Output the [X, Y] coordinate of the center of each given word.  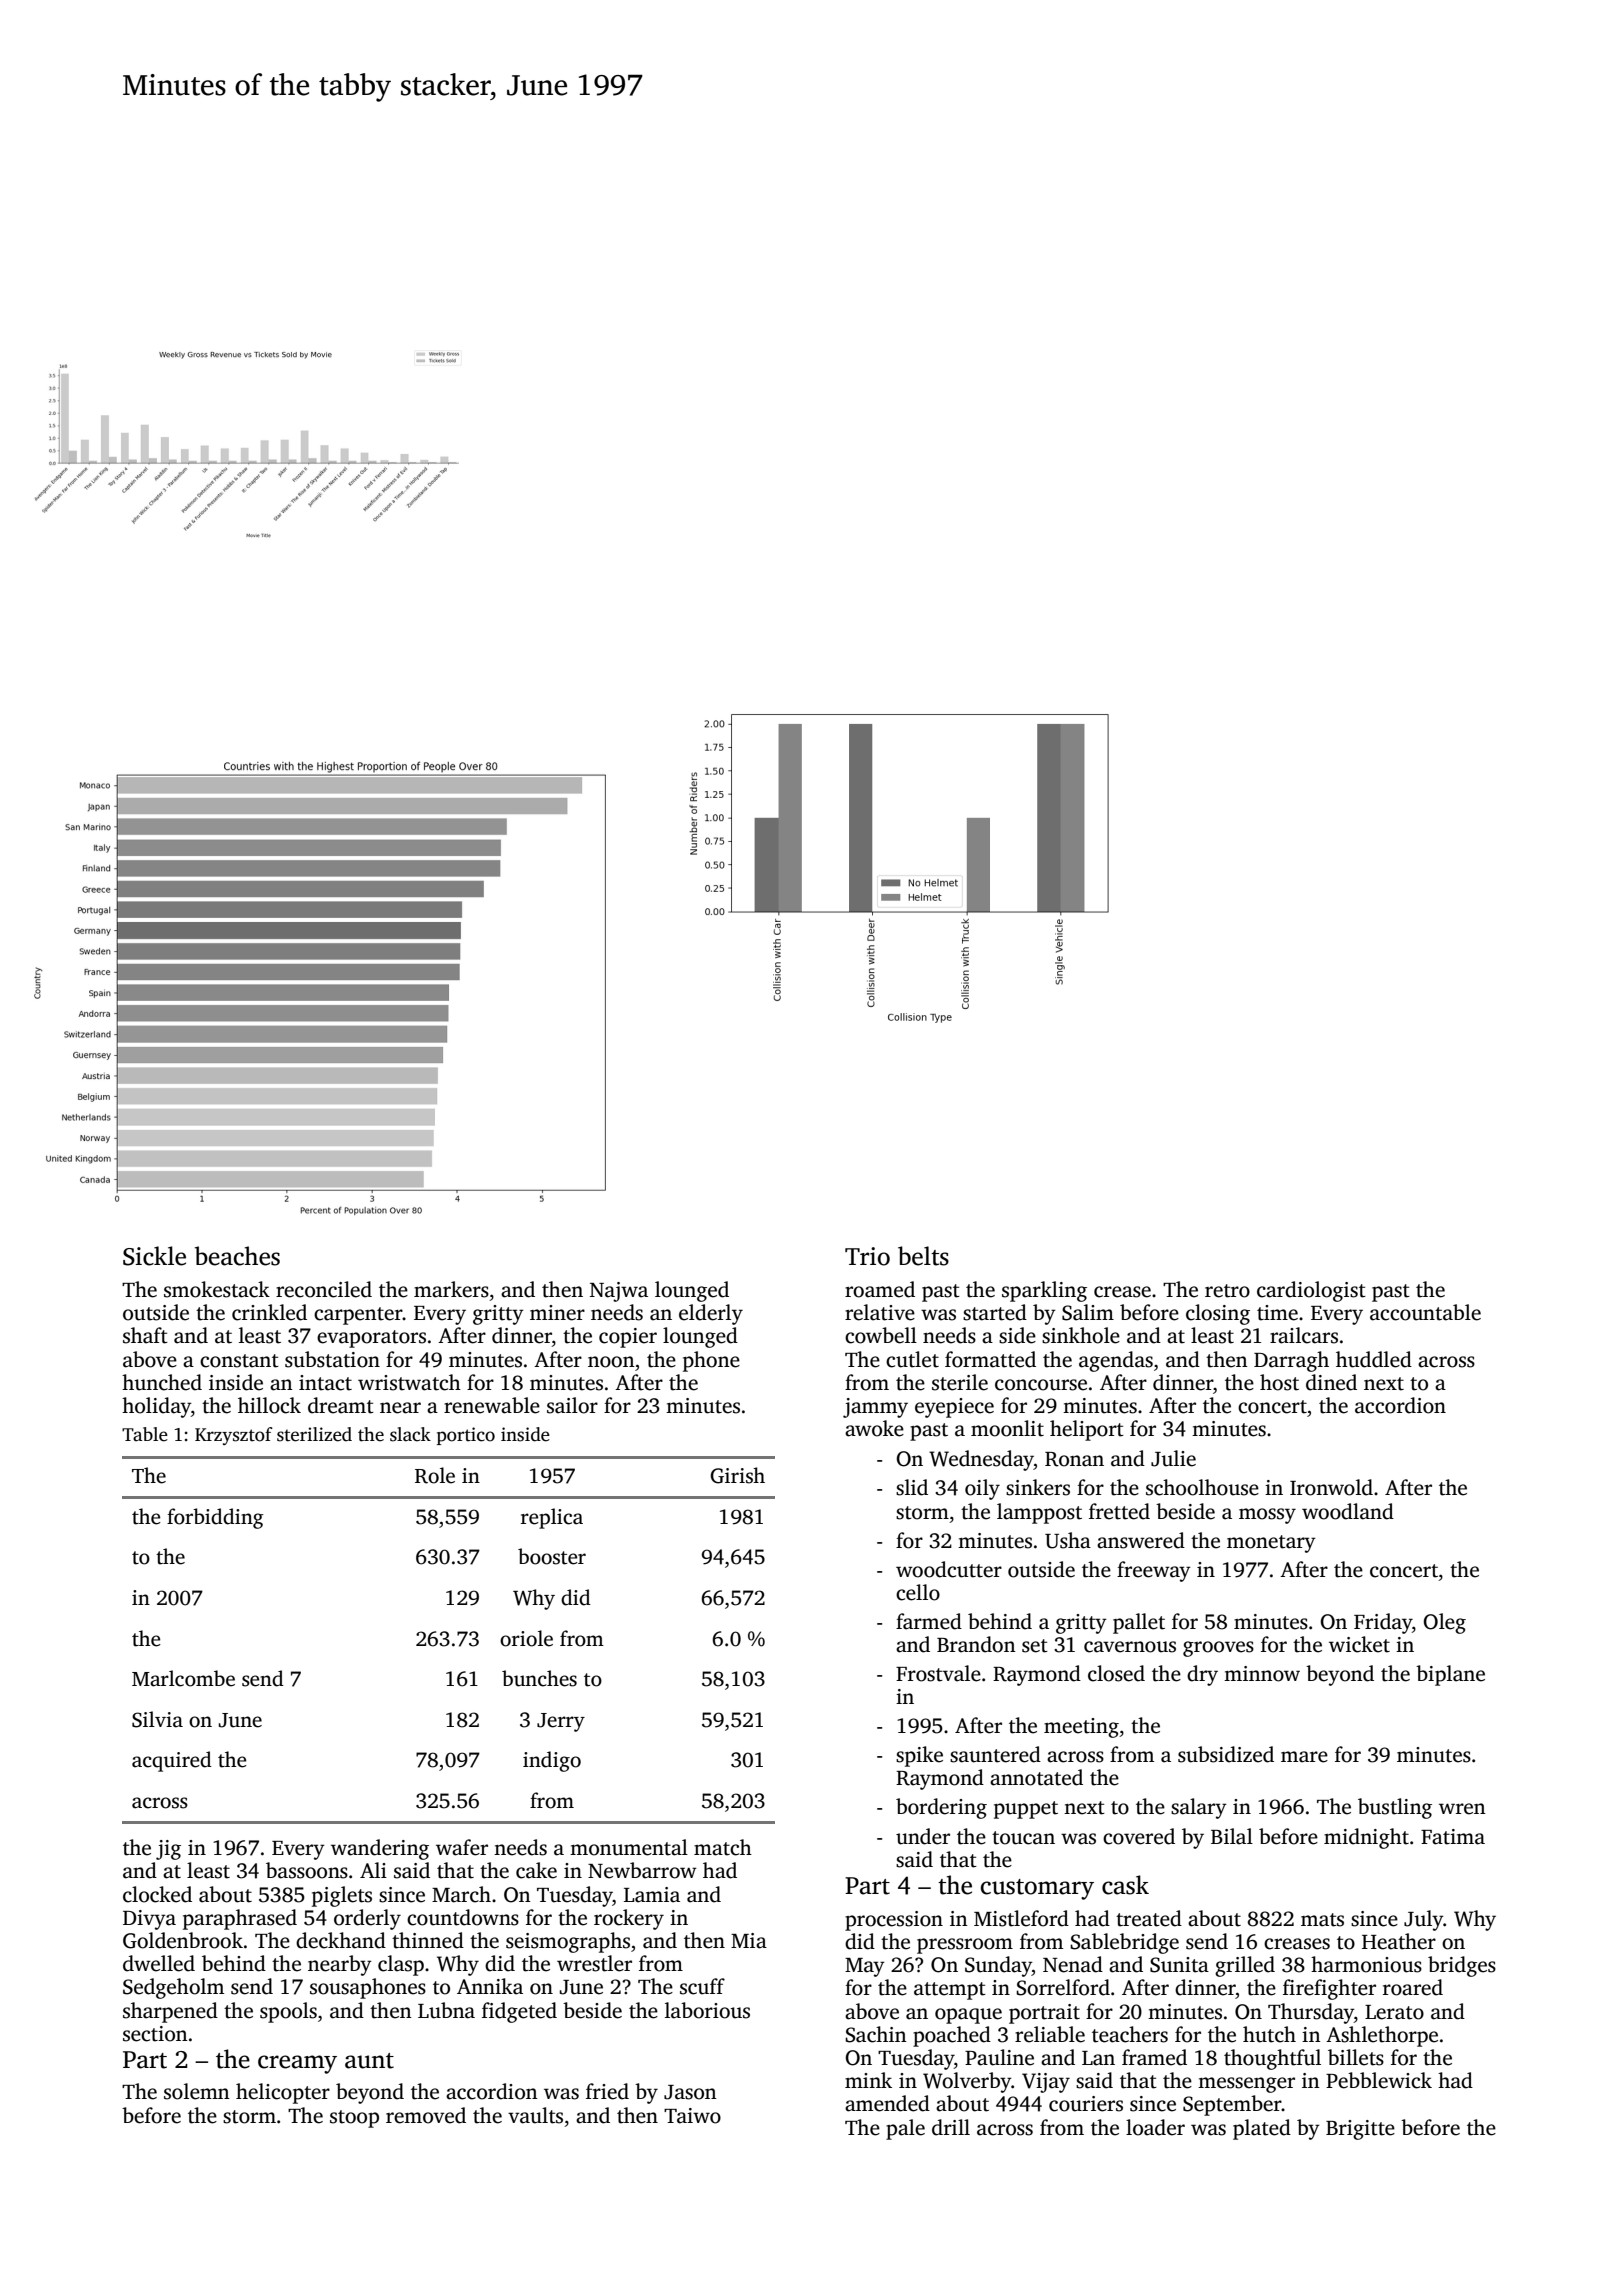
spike [919, 1756]
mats [1322, 1920]
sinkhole [1081, 1335]
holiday [156, 1407]
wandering [380, 1849]
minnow [1262, 1674]
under [923, 1836]
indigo [552, 1761]
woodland [1348, 1511]
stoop [354, 2119]
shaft [145, 1335]
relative [880, 1312]
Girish [737, 1475]
